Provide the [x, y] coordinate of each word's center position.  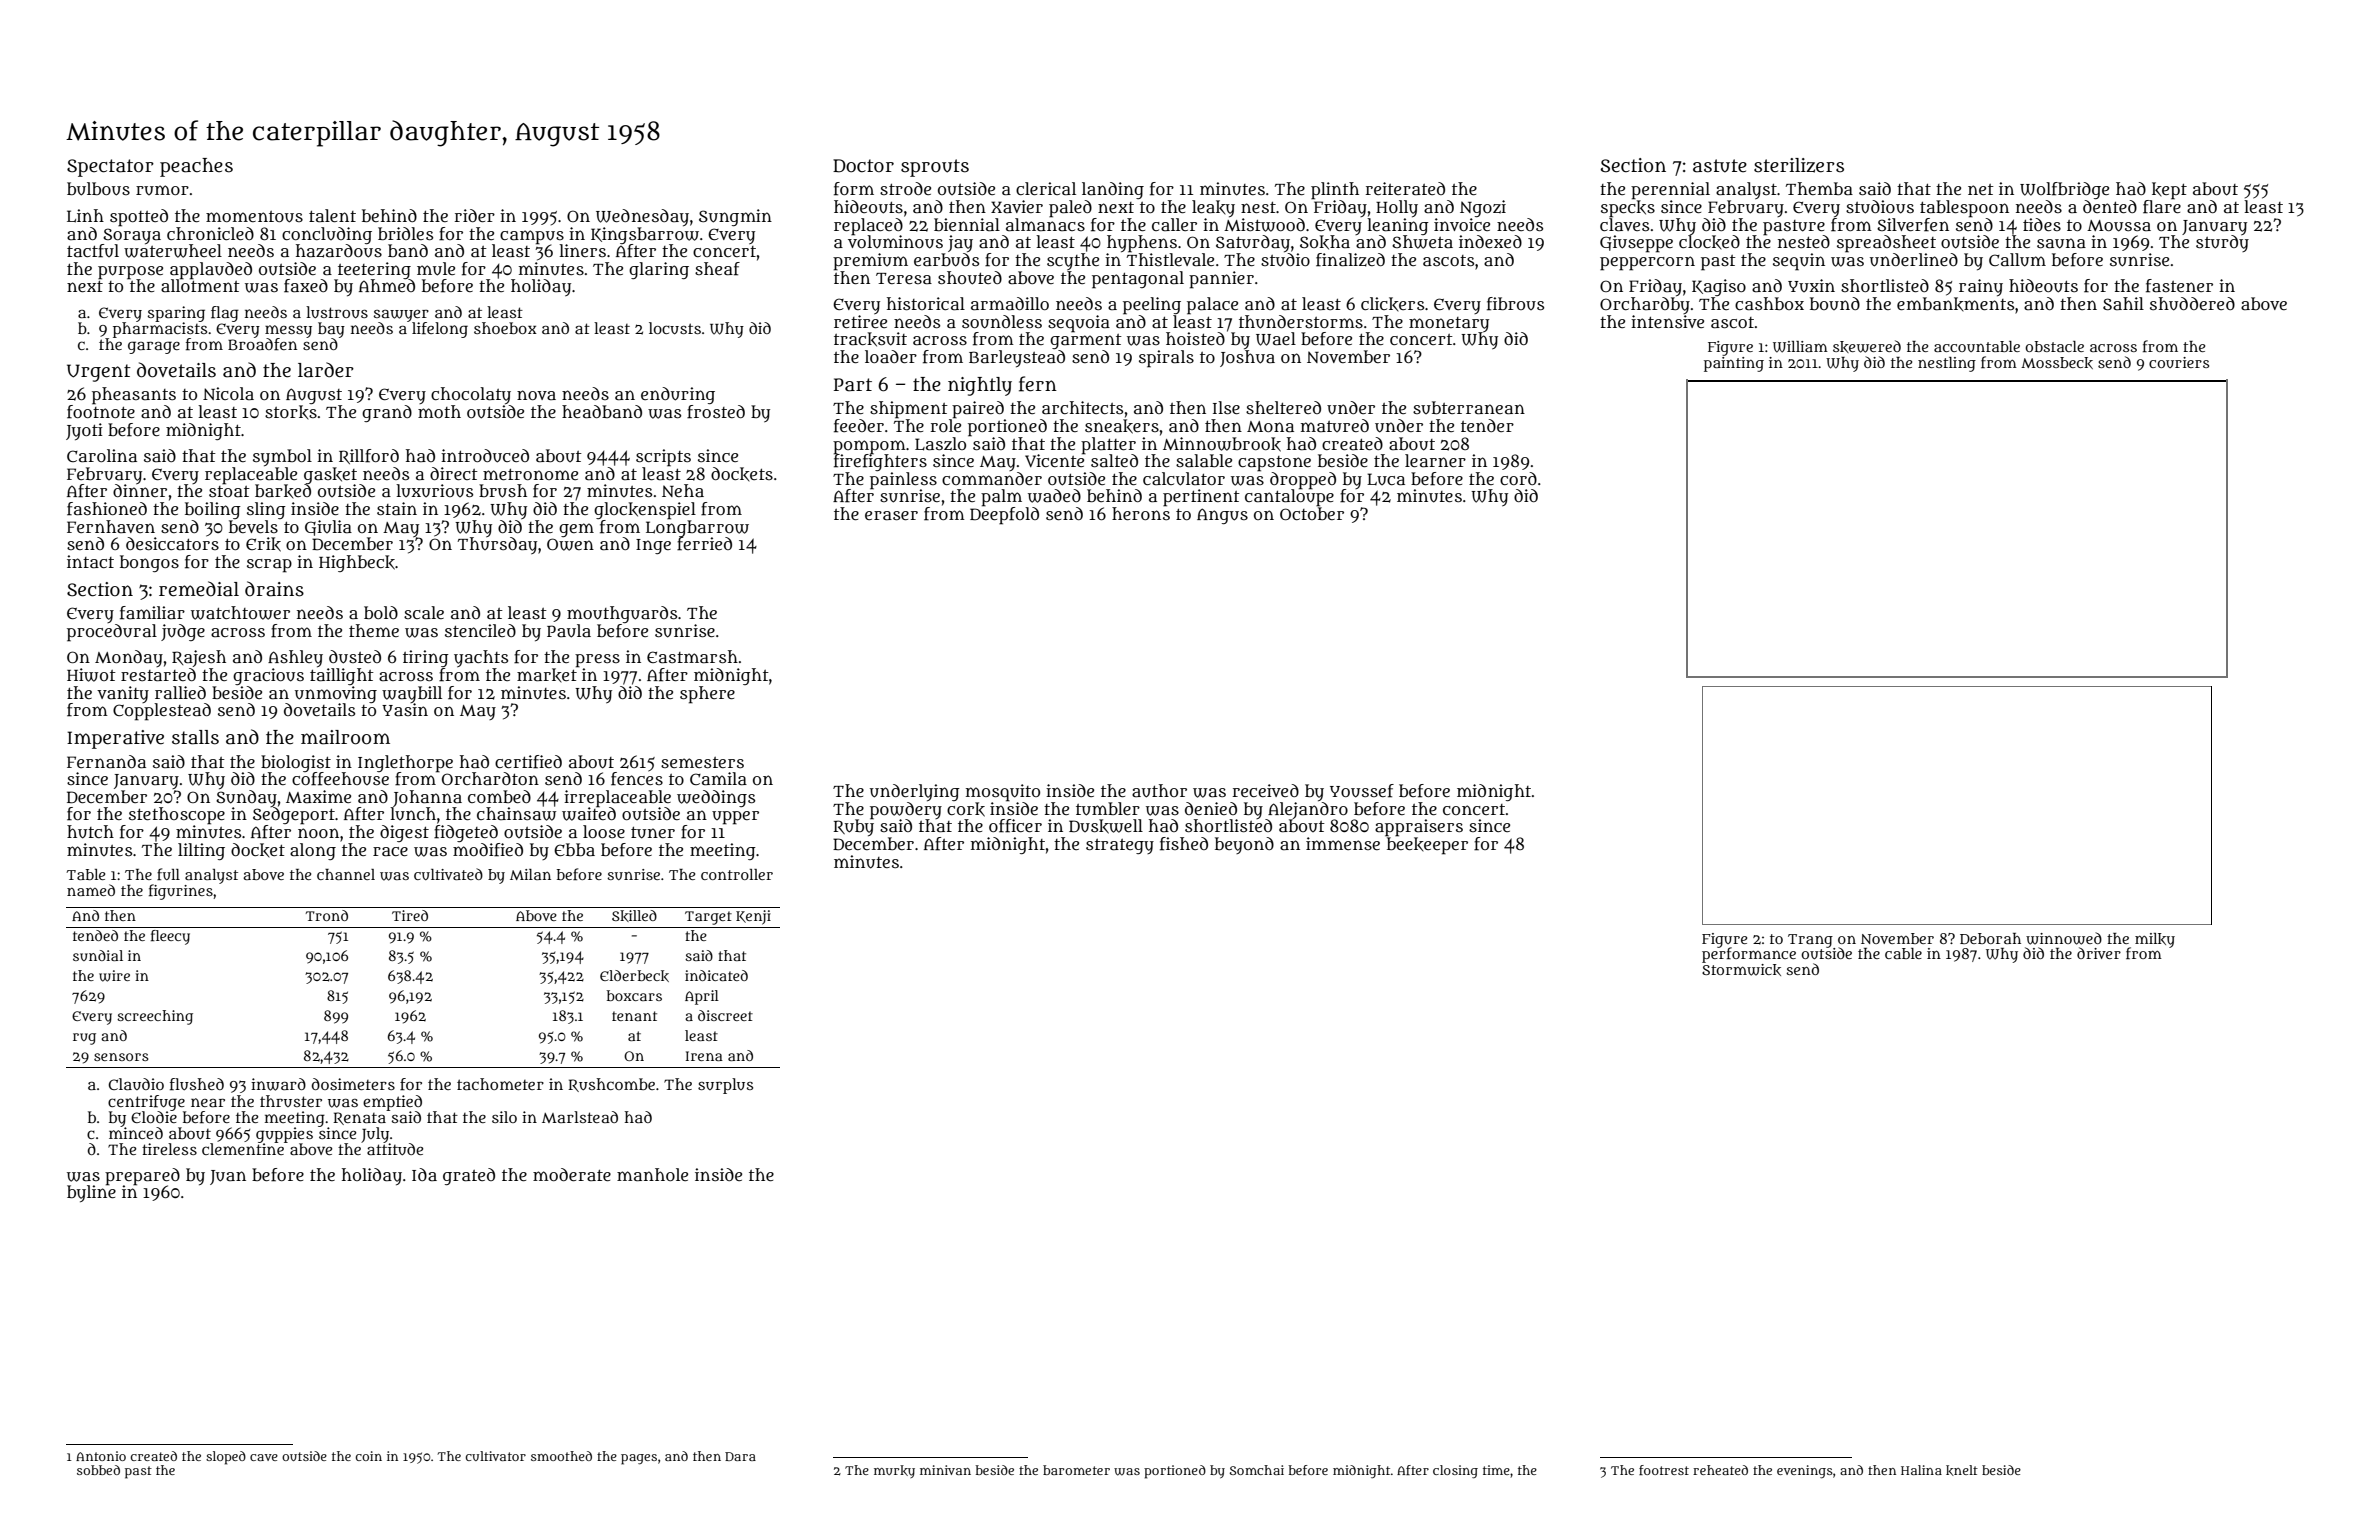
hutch [90, 832]
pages [639, 1459]
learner [1435, 460]
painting [1734, 364]
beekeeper [1427, 846]
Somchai [1257, 1470]
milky [2155, 940]
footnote [101, 412]
